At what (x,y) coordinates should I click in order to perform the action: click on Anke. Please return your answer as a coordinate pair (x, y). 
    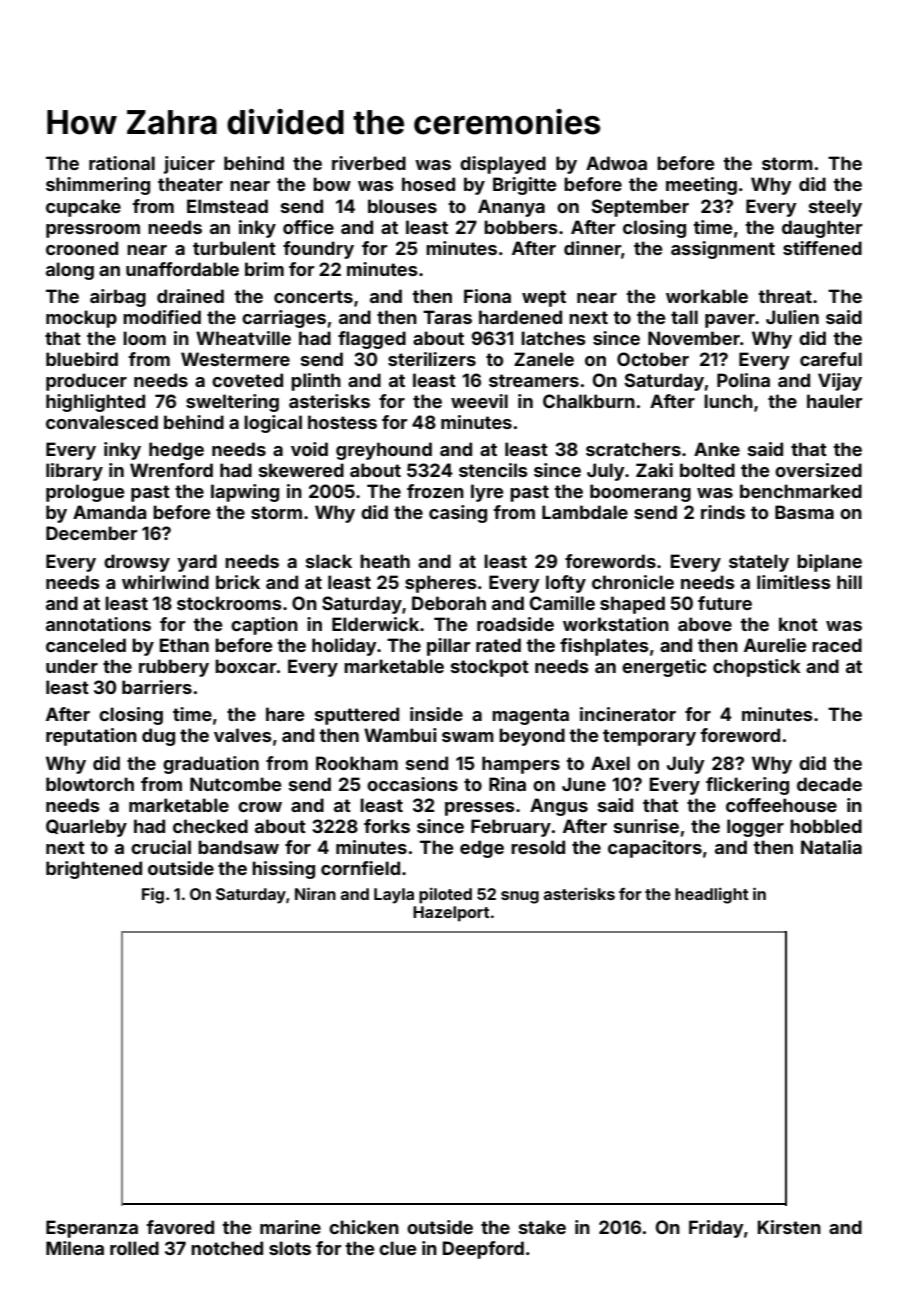
    Looking at the image, I should click on (717, 449).
